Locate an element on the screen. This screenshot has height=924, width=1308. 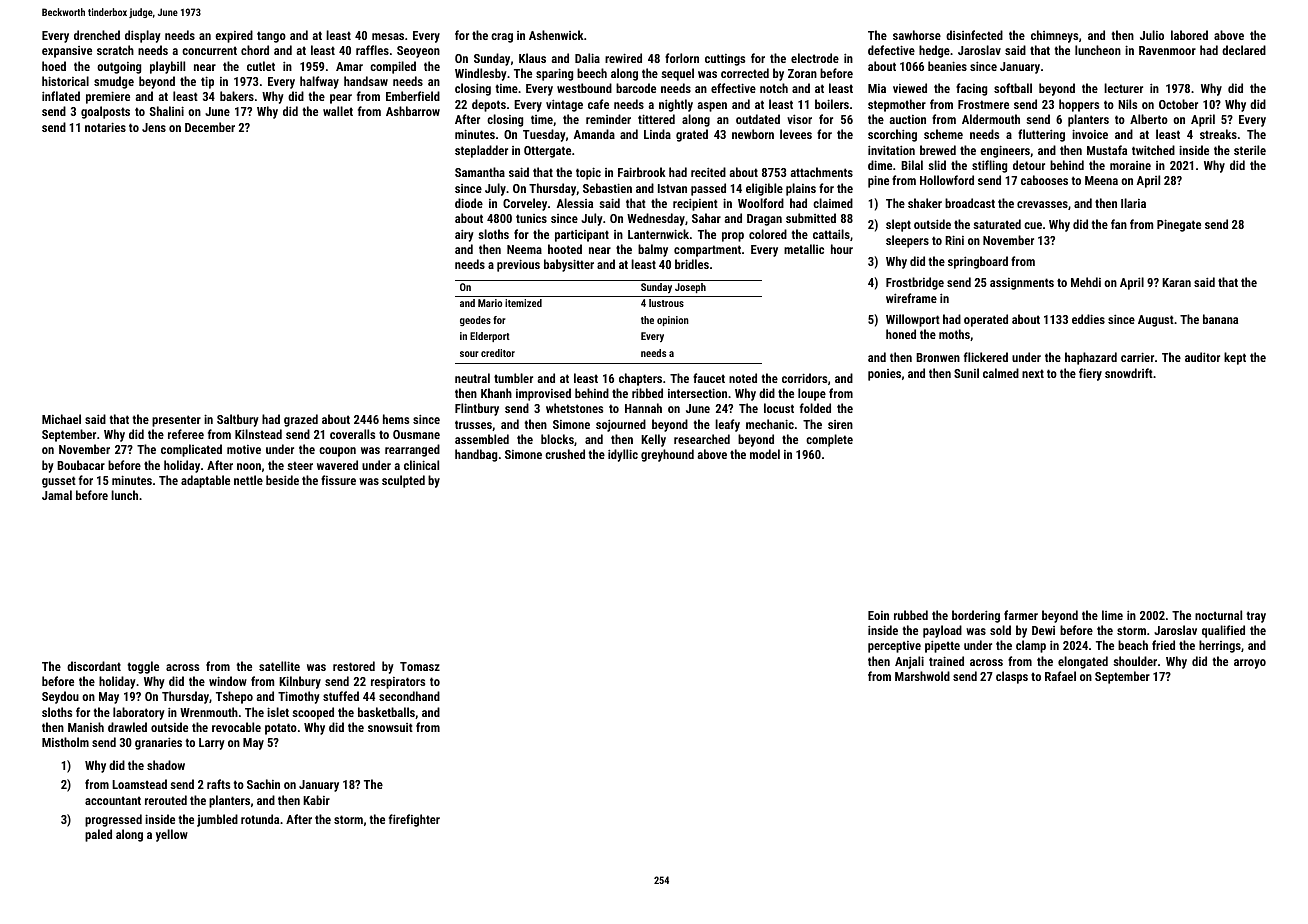
rubbed is located at coordinates (911, 615).
